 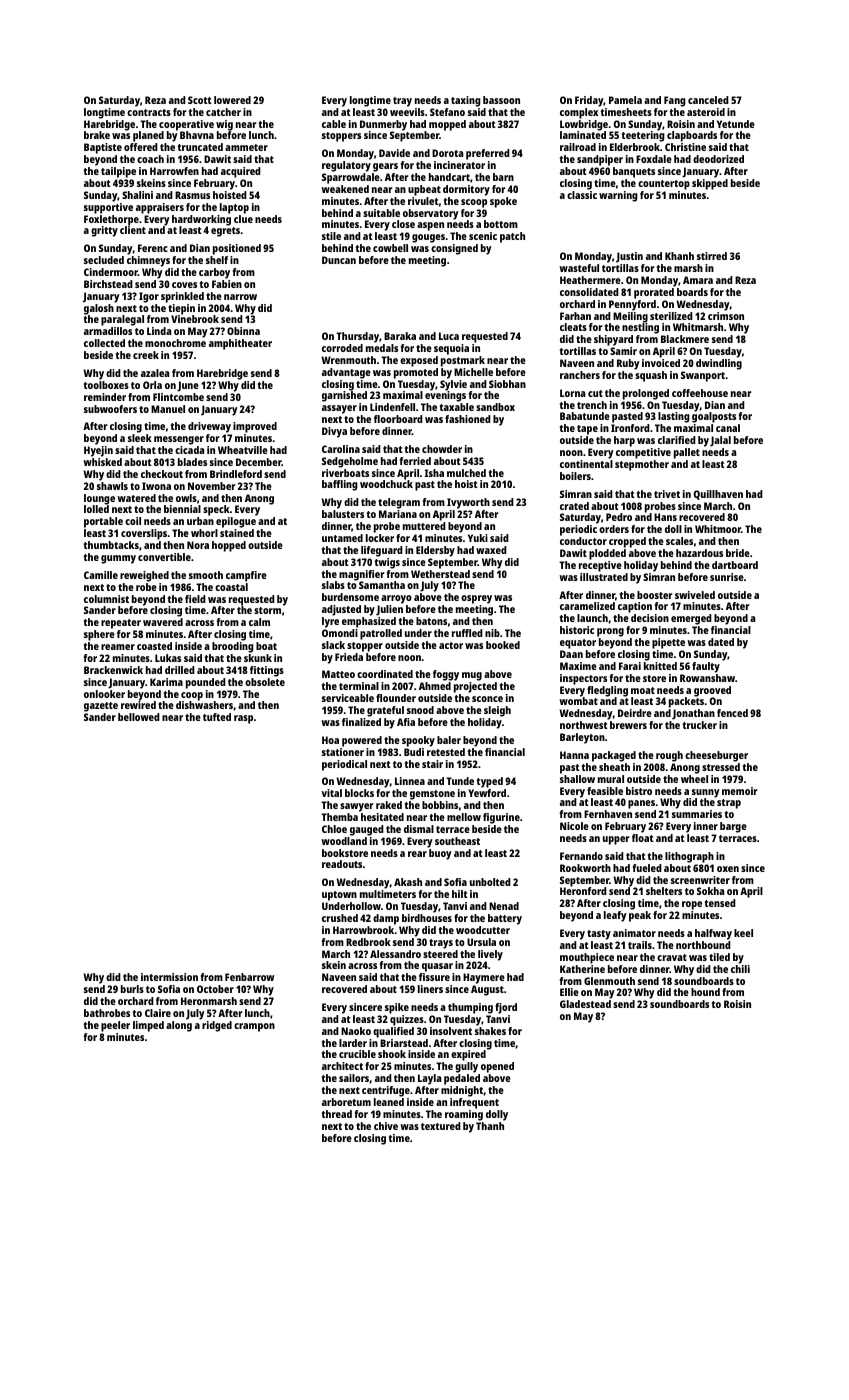 What do you see at coordinates (154, 646) in the screenshot?
I see `coasted` at bounding box center [154, 646].
